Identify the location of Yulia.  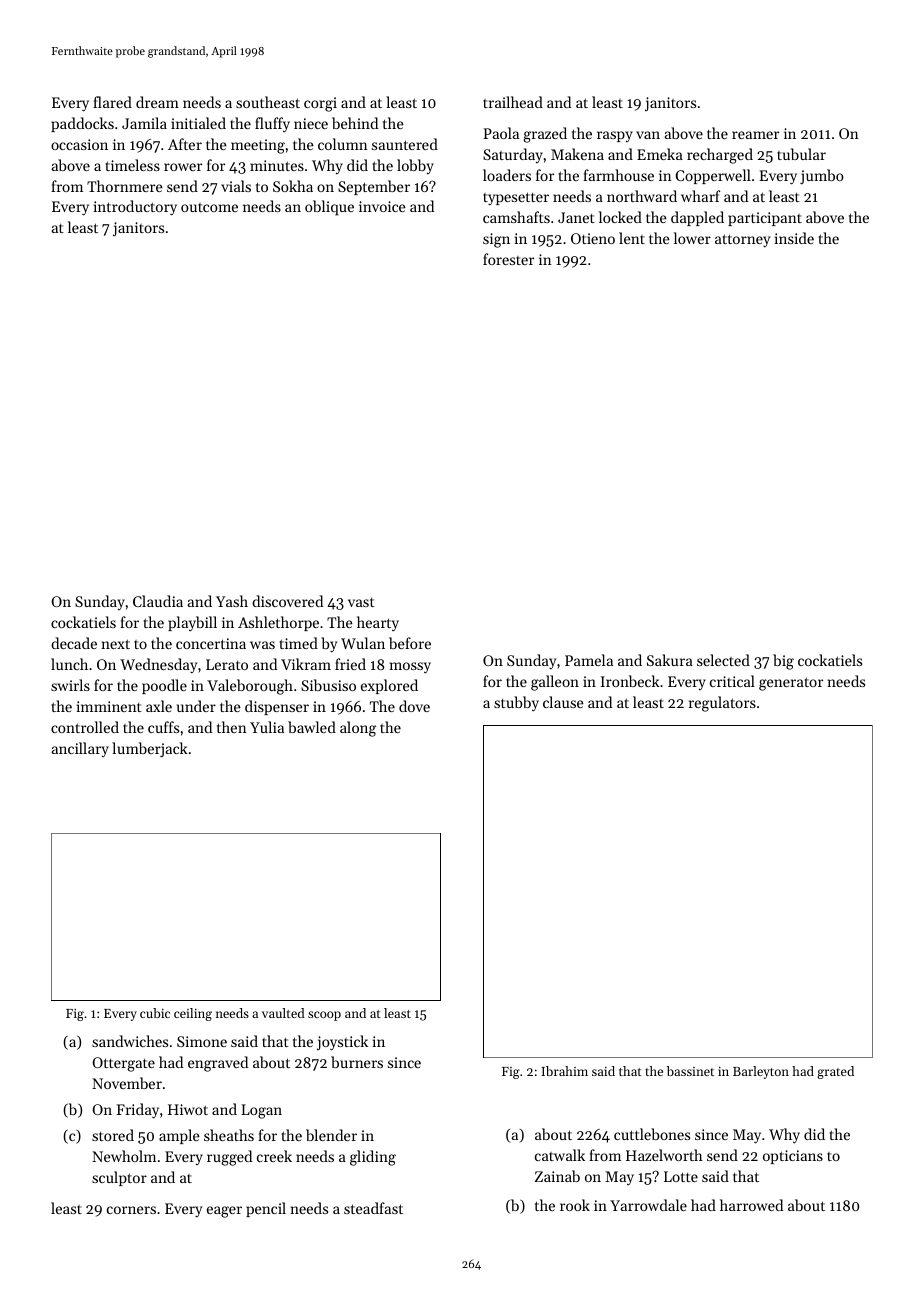
(267, 727).
